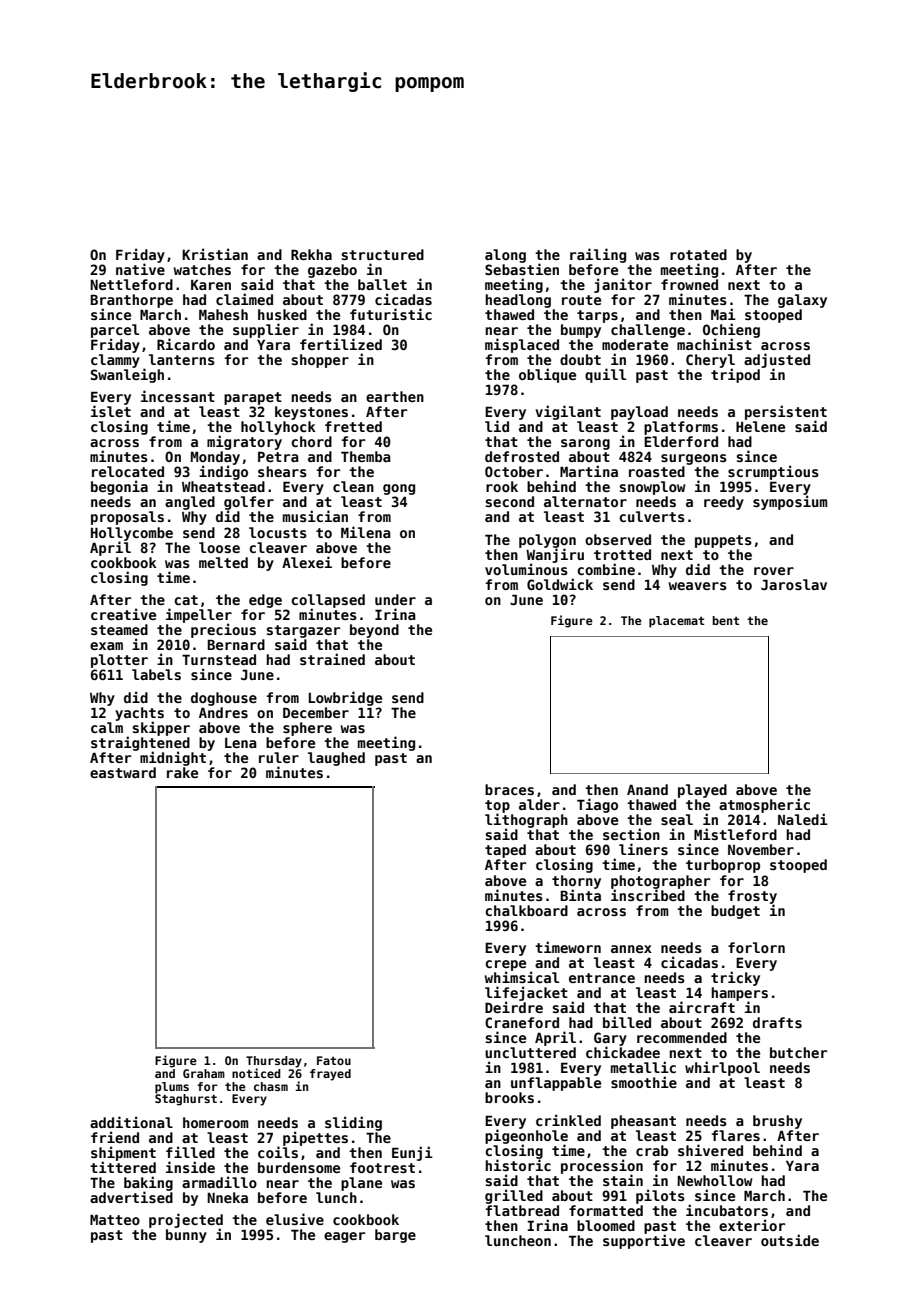  What do you see at coordinates (204, 1073) in the page?
I see `Graham` at bounding box center [204, 1073].
